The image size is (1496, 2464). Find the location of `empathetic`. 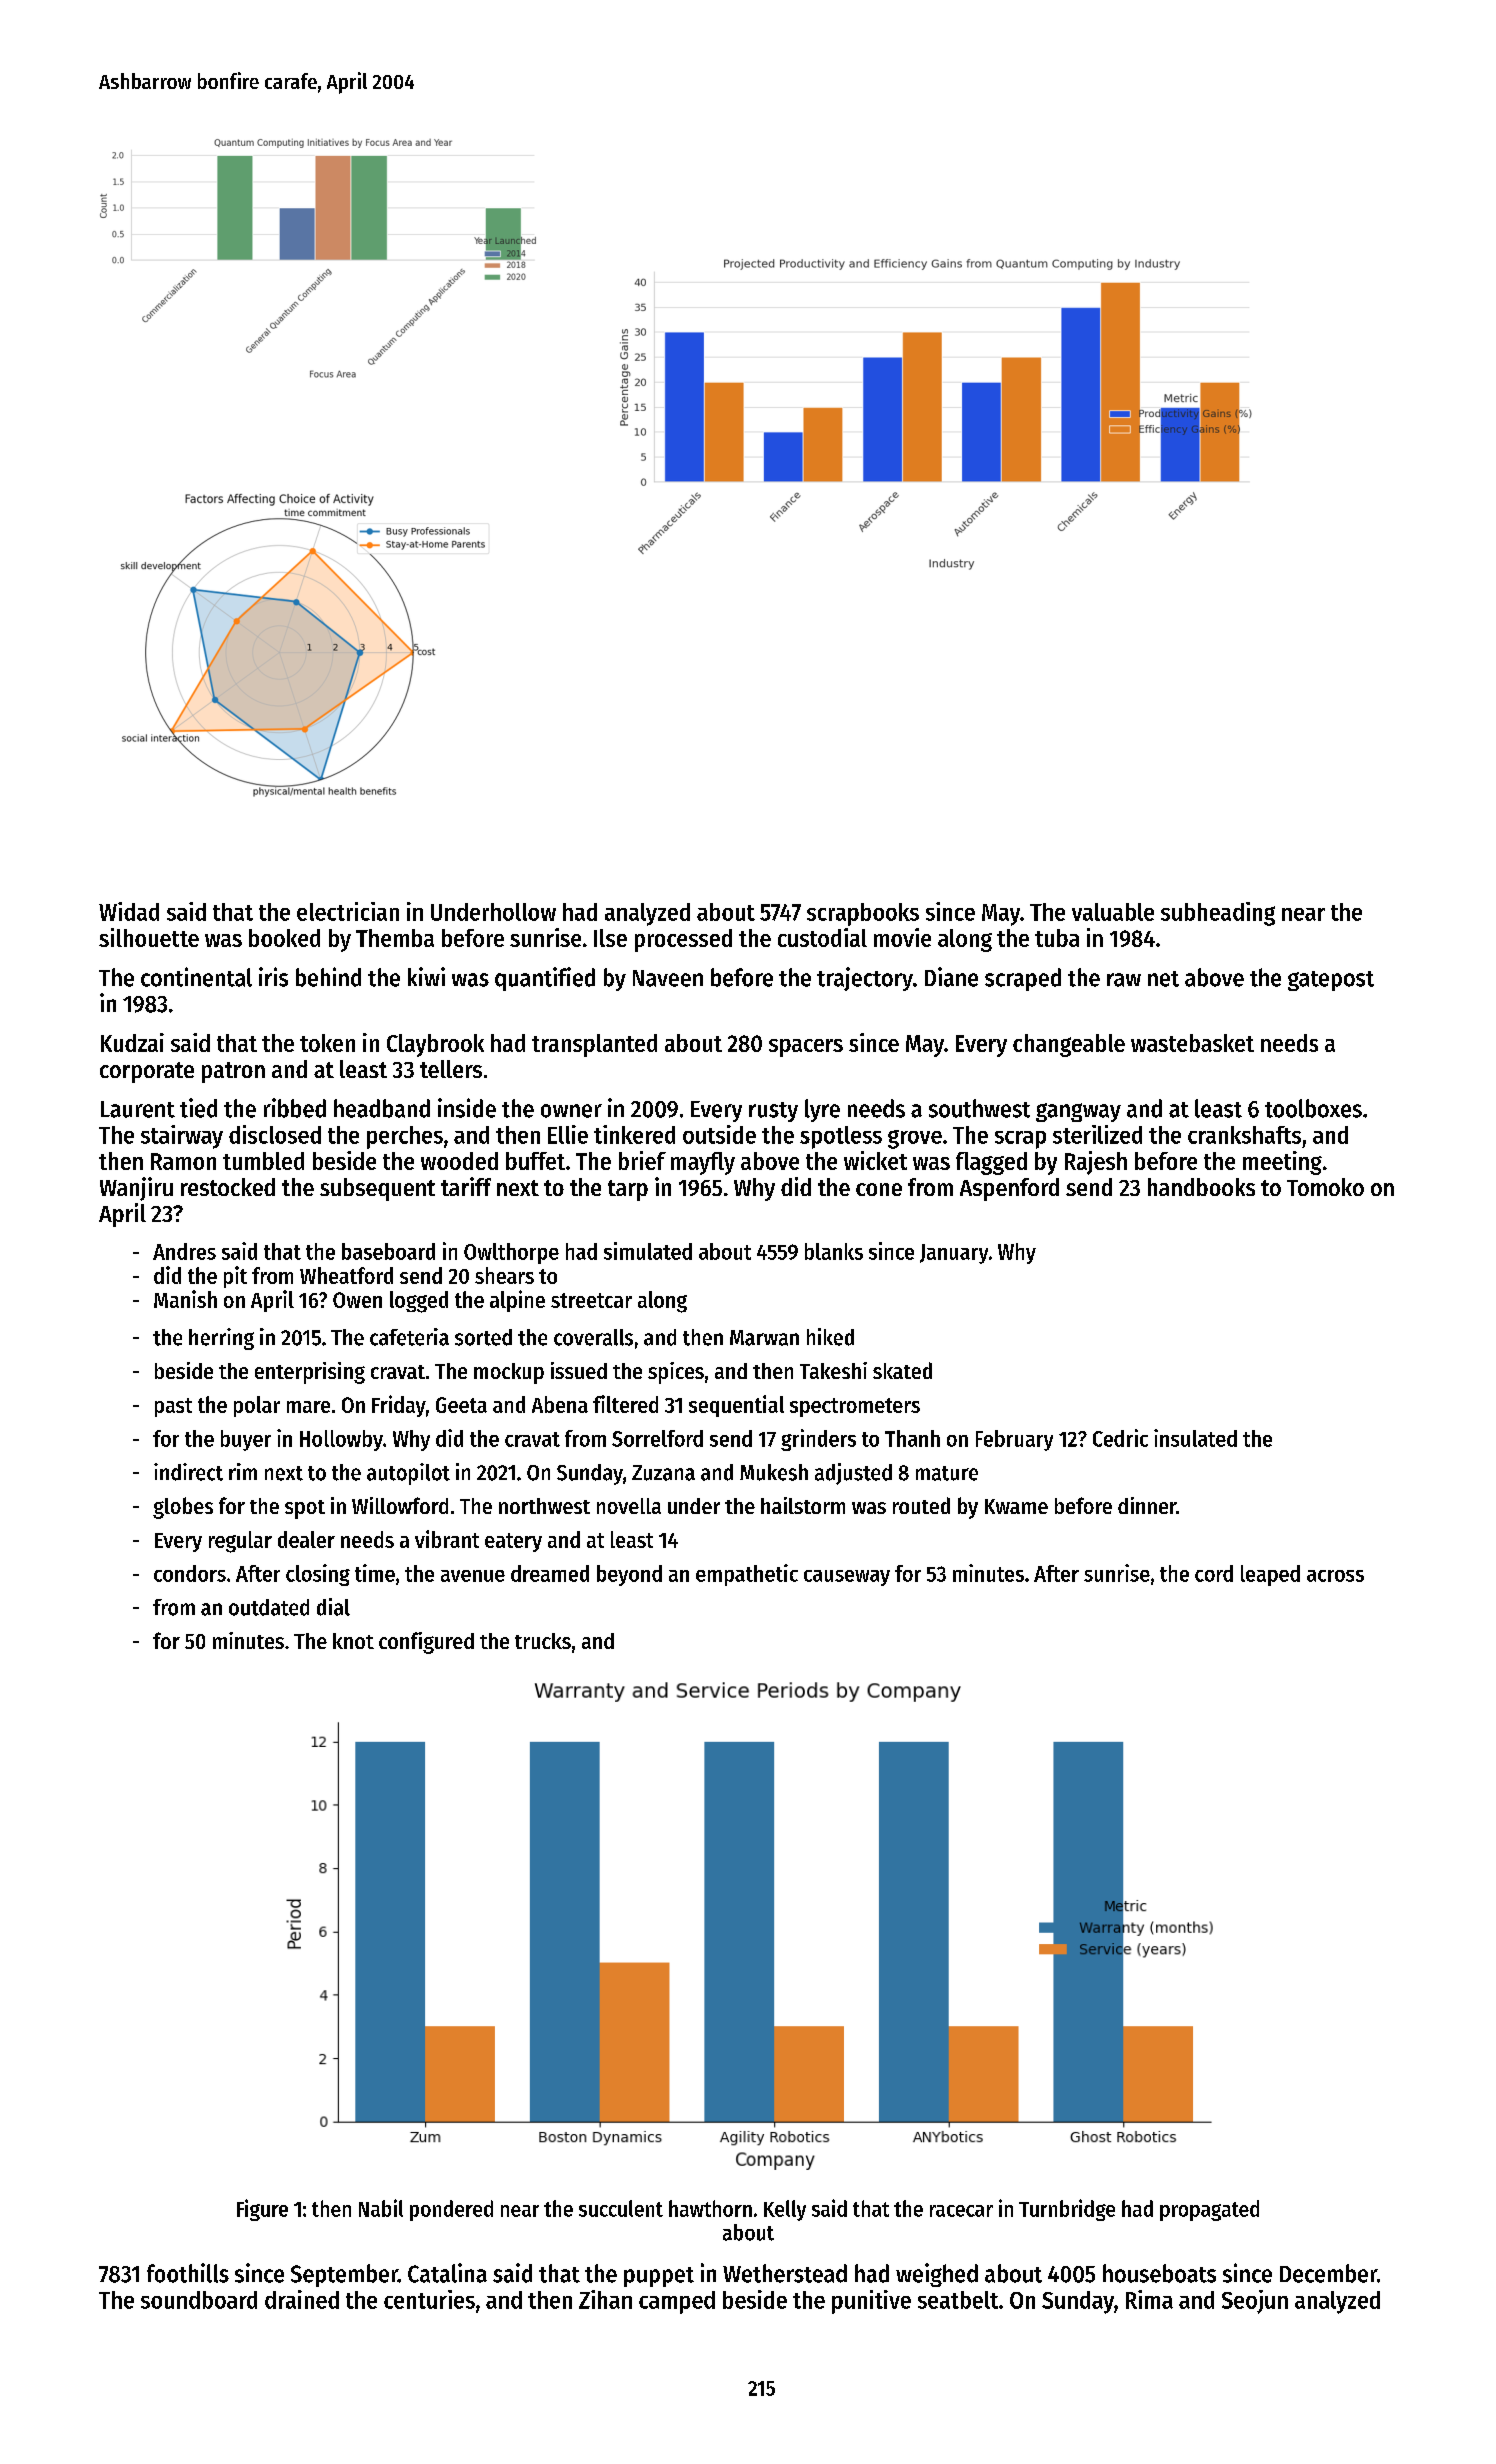

empathetic is located at coordinates (747, 1575).
